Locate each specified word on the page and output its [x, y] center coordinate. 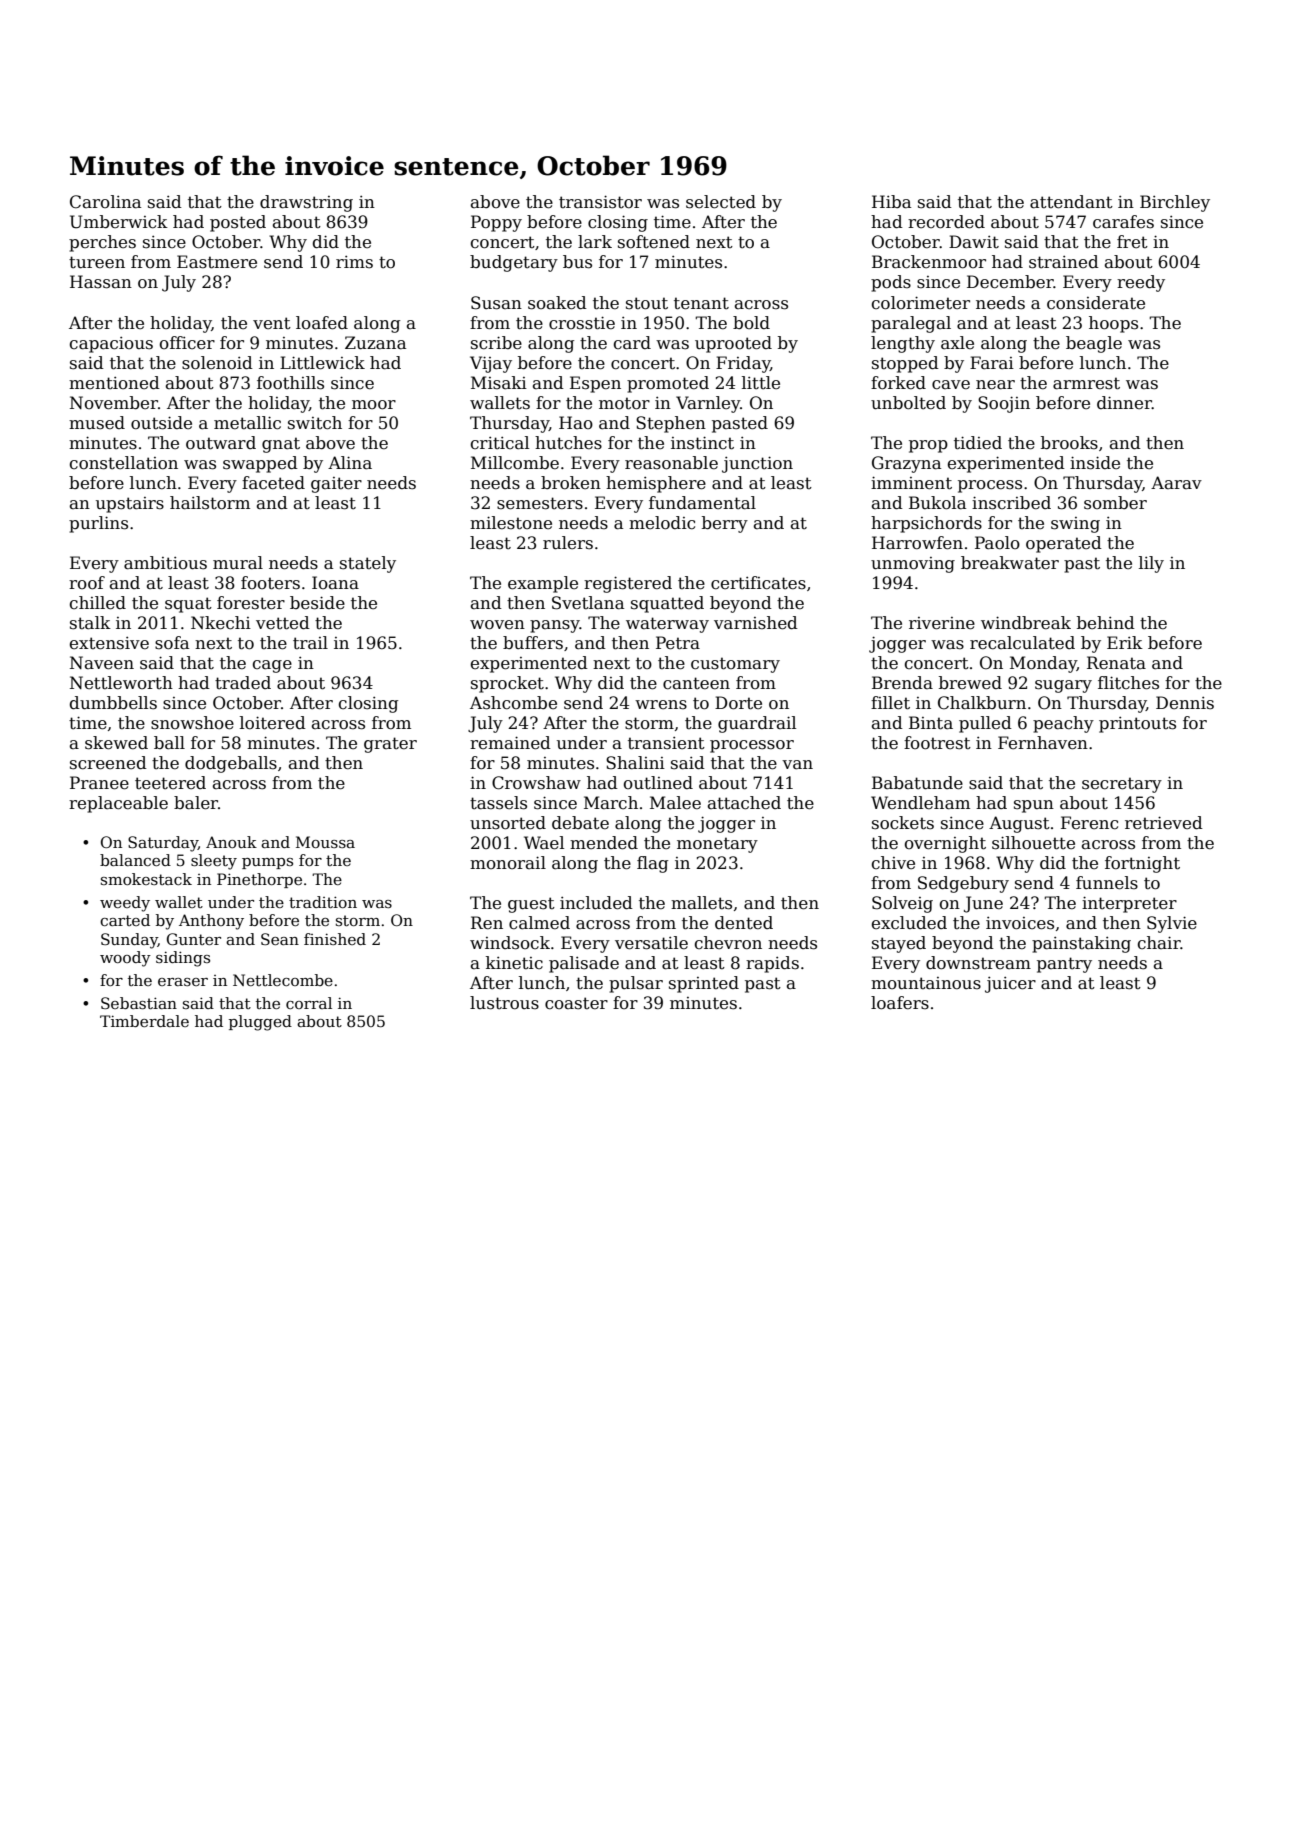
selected [721, 202]
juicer [1010, 984]
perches [102, 243]
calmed [539, 923]
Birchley [1175, 203]
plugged [260, 1023]
